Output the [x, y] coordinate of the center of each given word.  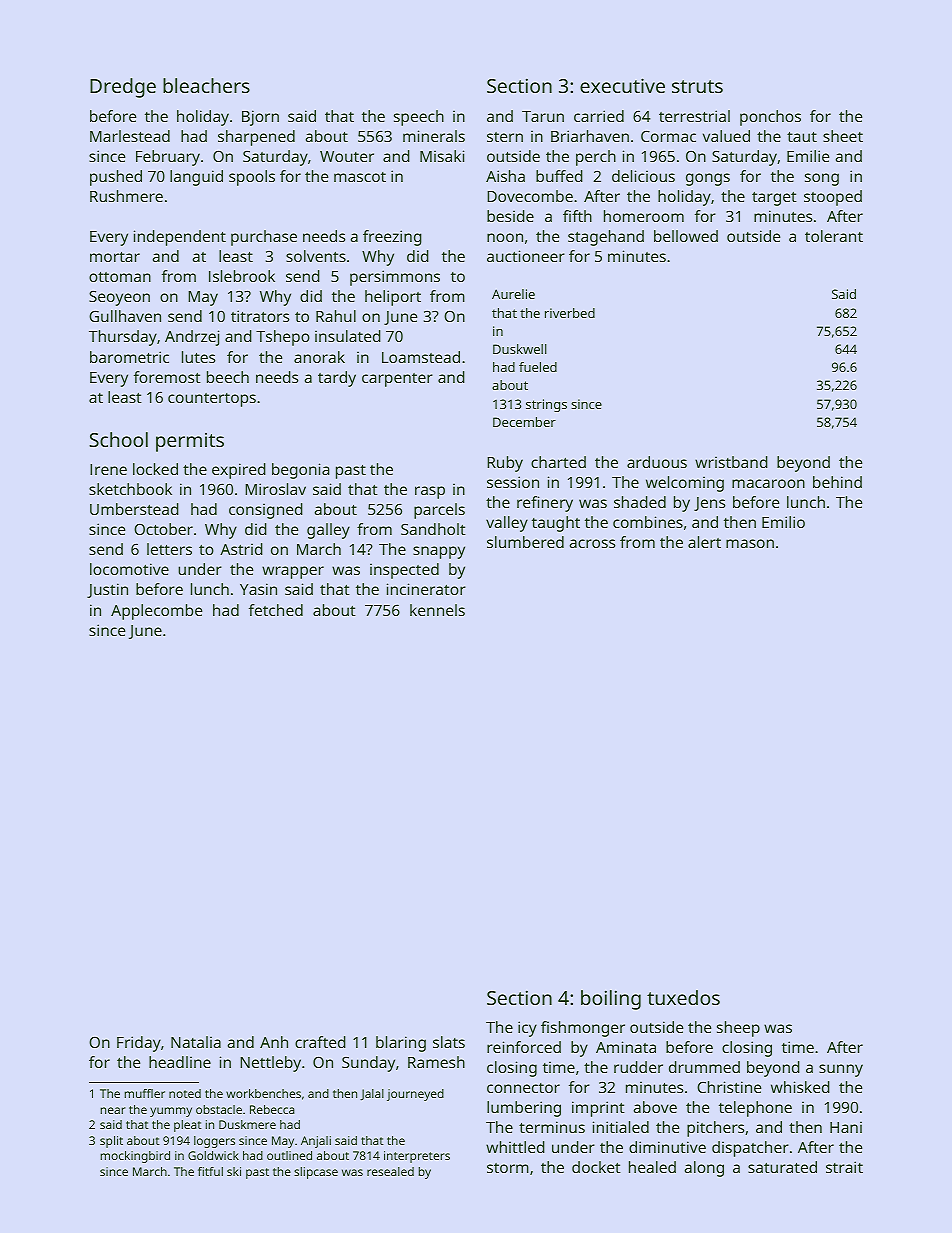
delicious [643, 176]
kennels [437, 610]
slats [449, 1042]
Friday [139, 1044]
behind [837, 482]
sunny [841, 1070]
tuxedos [683, 997]
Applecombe [156, 612]
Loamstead [421, 357]
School [118, 439]
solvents [316, 256]
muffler [145, 1093]
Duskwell [520, 349]
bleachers [206, 85]
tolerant [834, 236]
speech [419, 118]
